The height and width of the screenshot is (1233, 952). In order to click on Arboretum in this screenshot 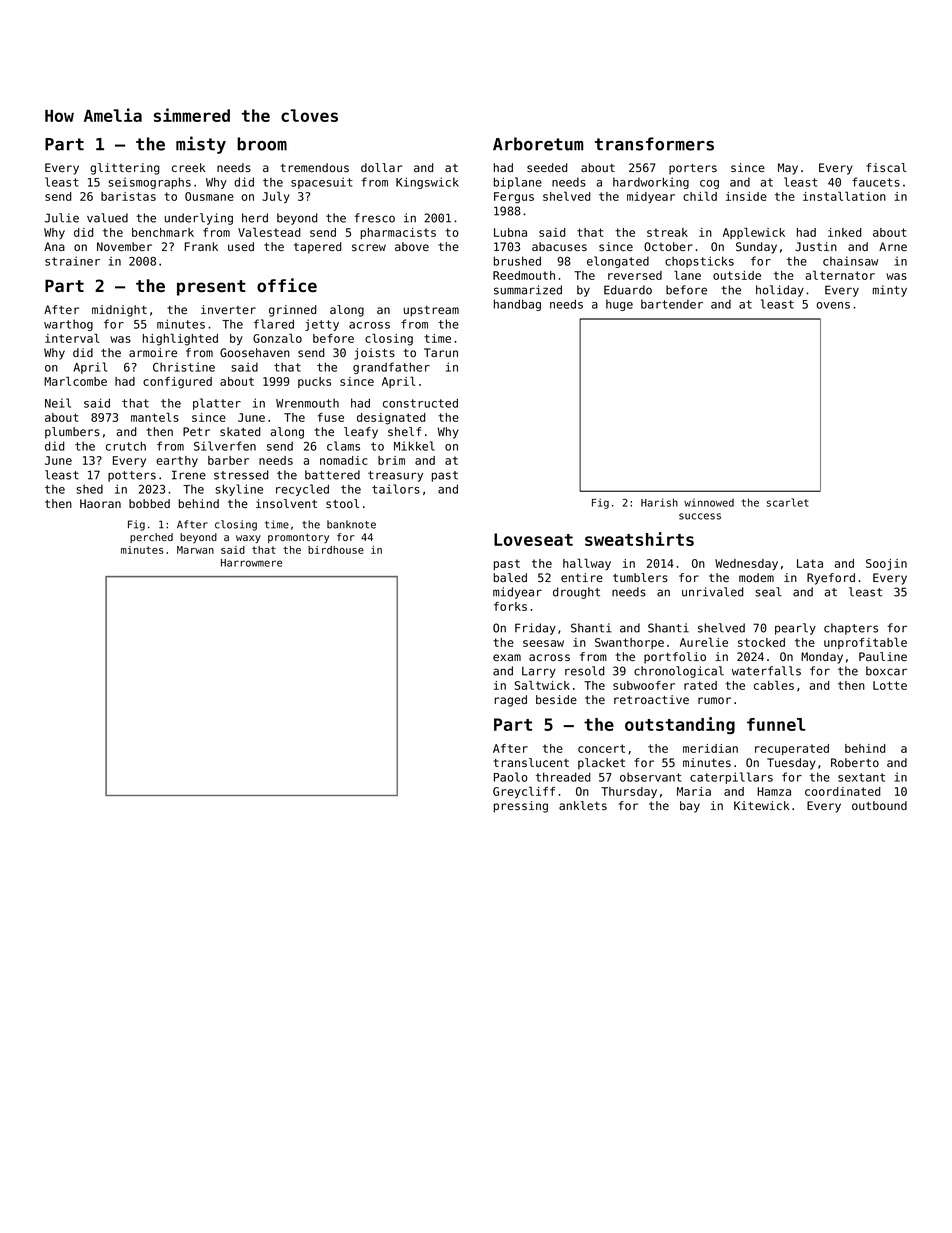, I will do `click(538, 144)`.
